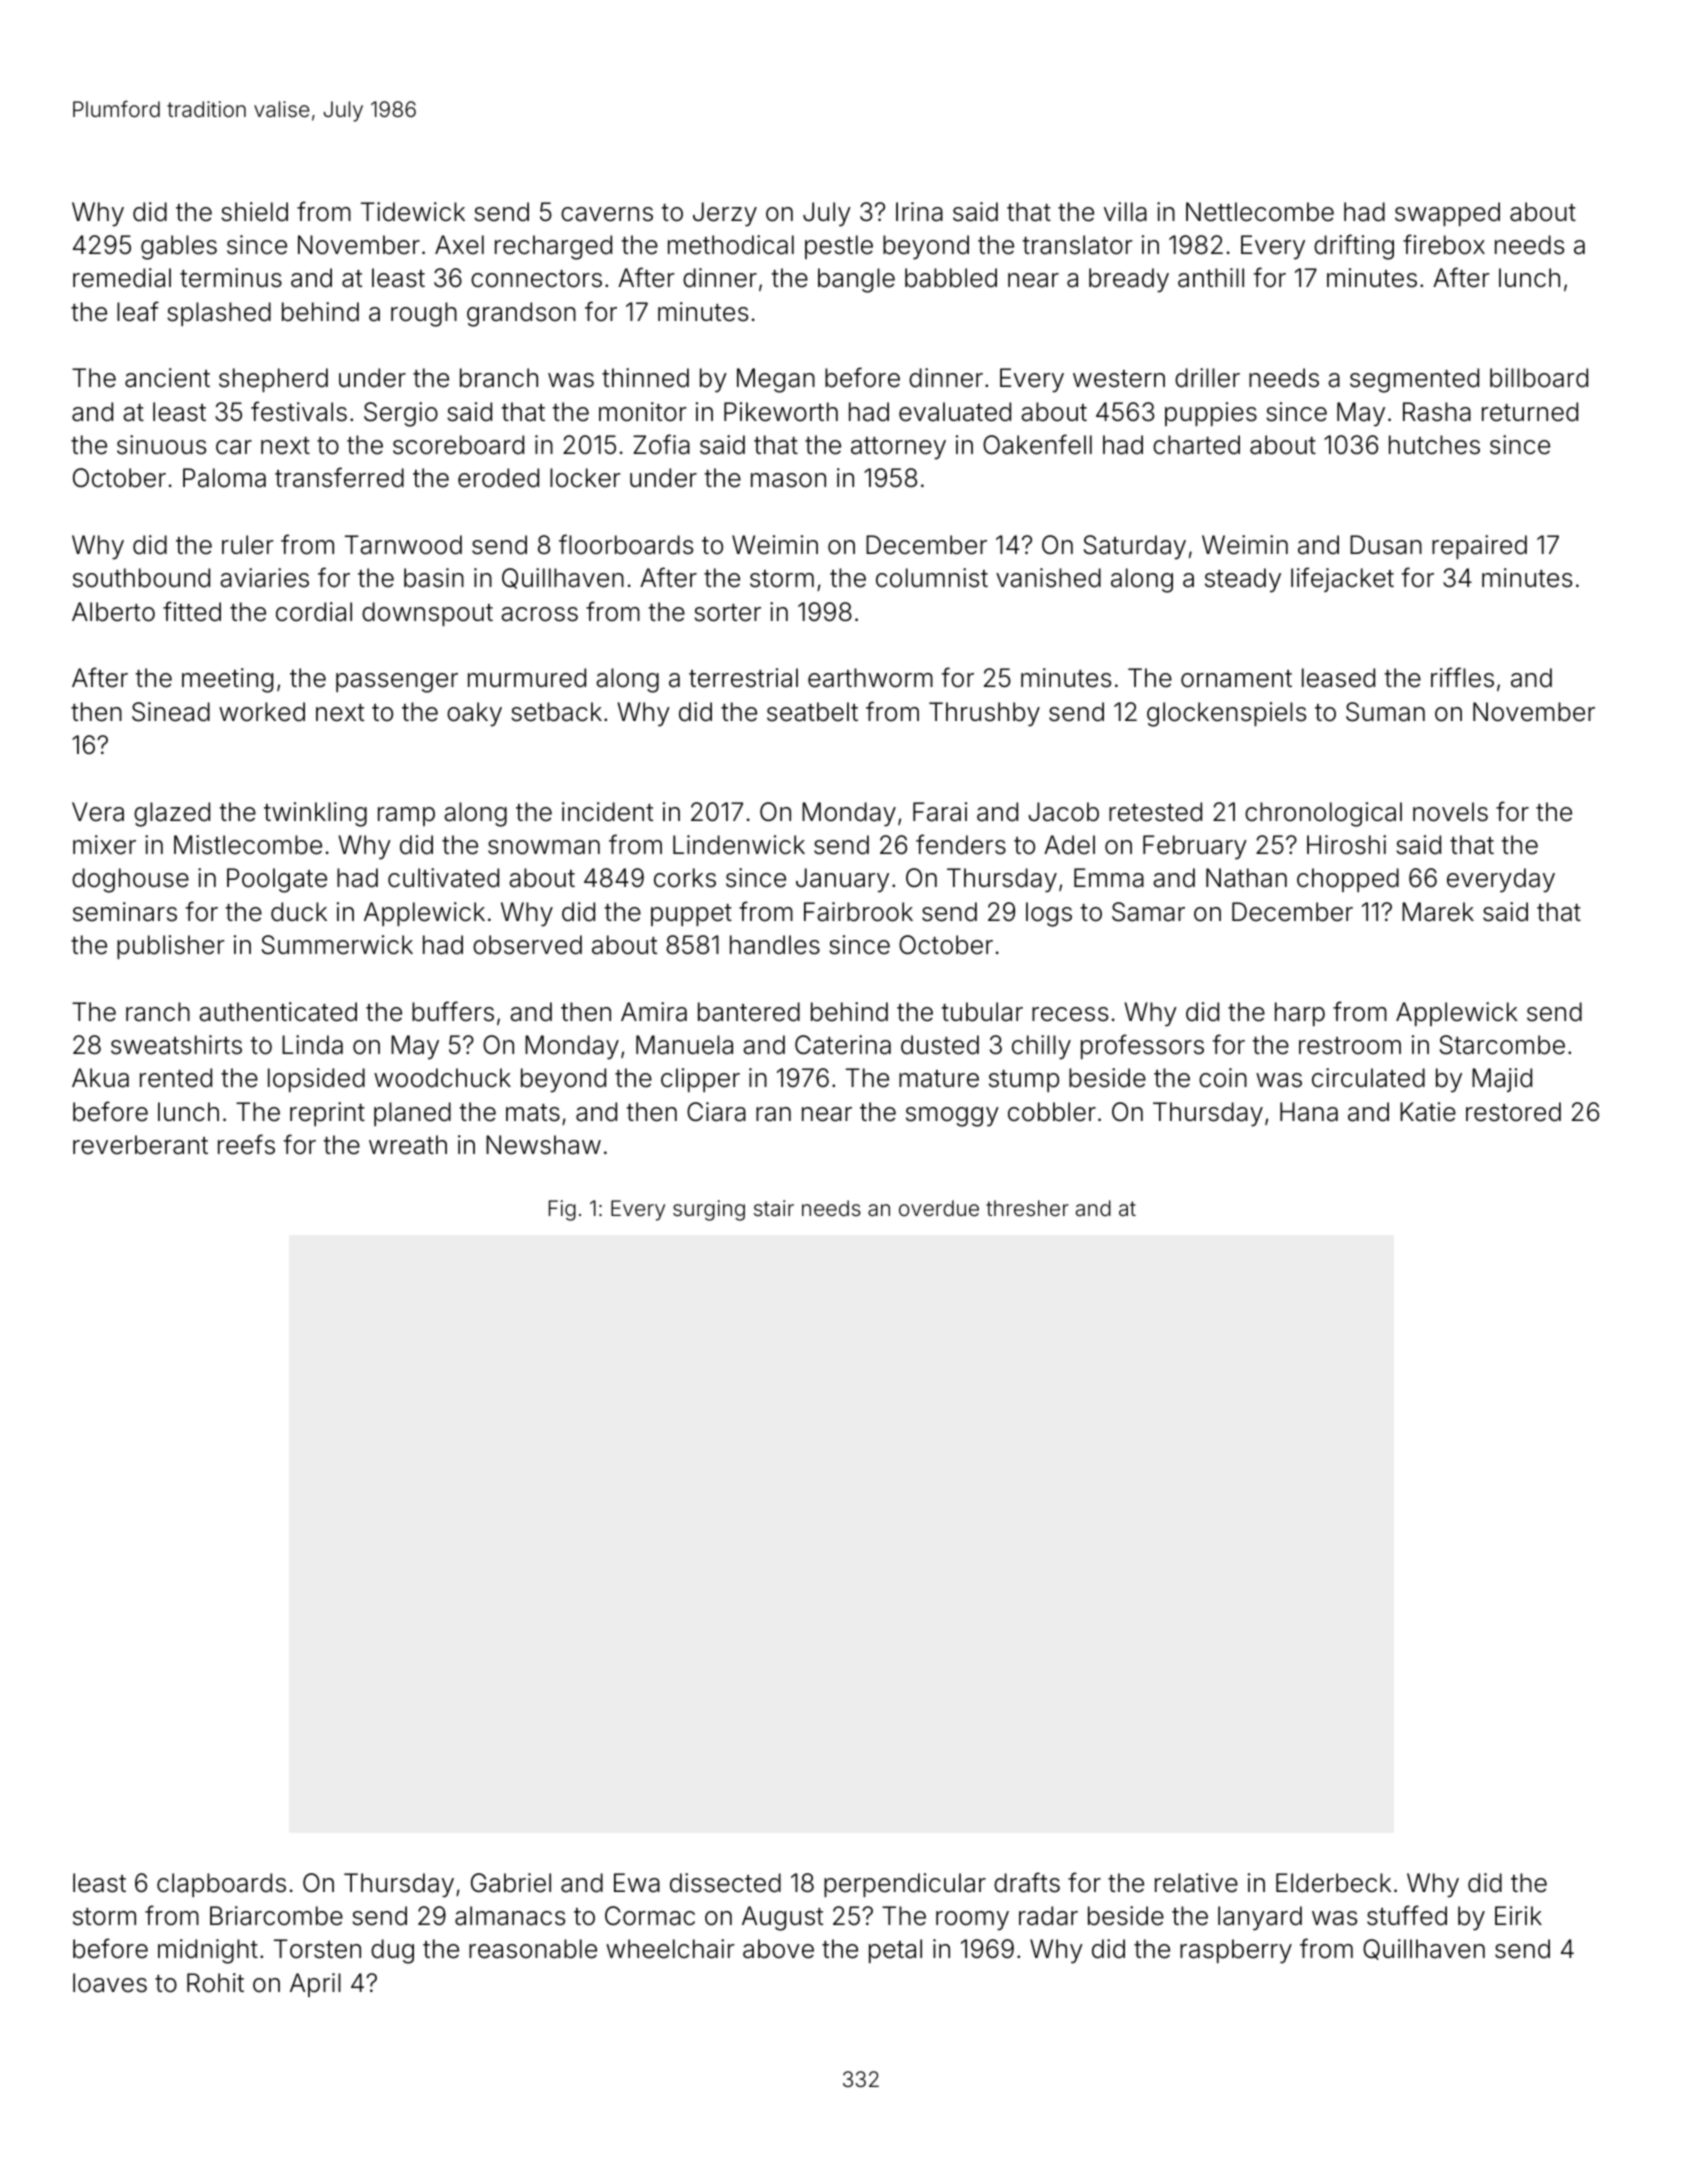 The height and width of the image is (2178, 1683). I want to click on clapboards, so click(221, 1885).
